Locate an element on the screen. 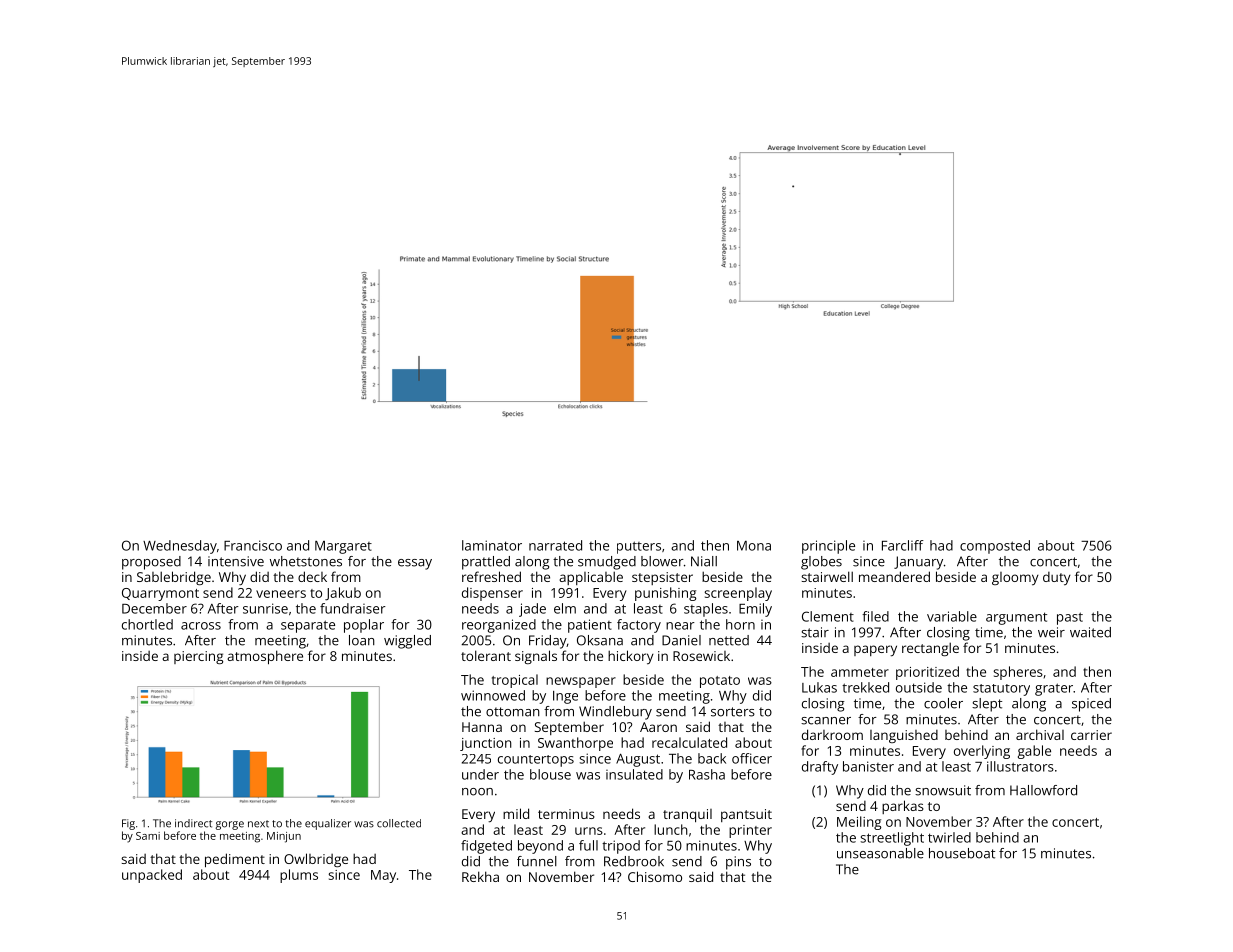 This screenshot has height=952, width=1233. indirect is located at coordinates (193, 823).
